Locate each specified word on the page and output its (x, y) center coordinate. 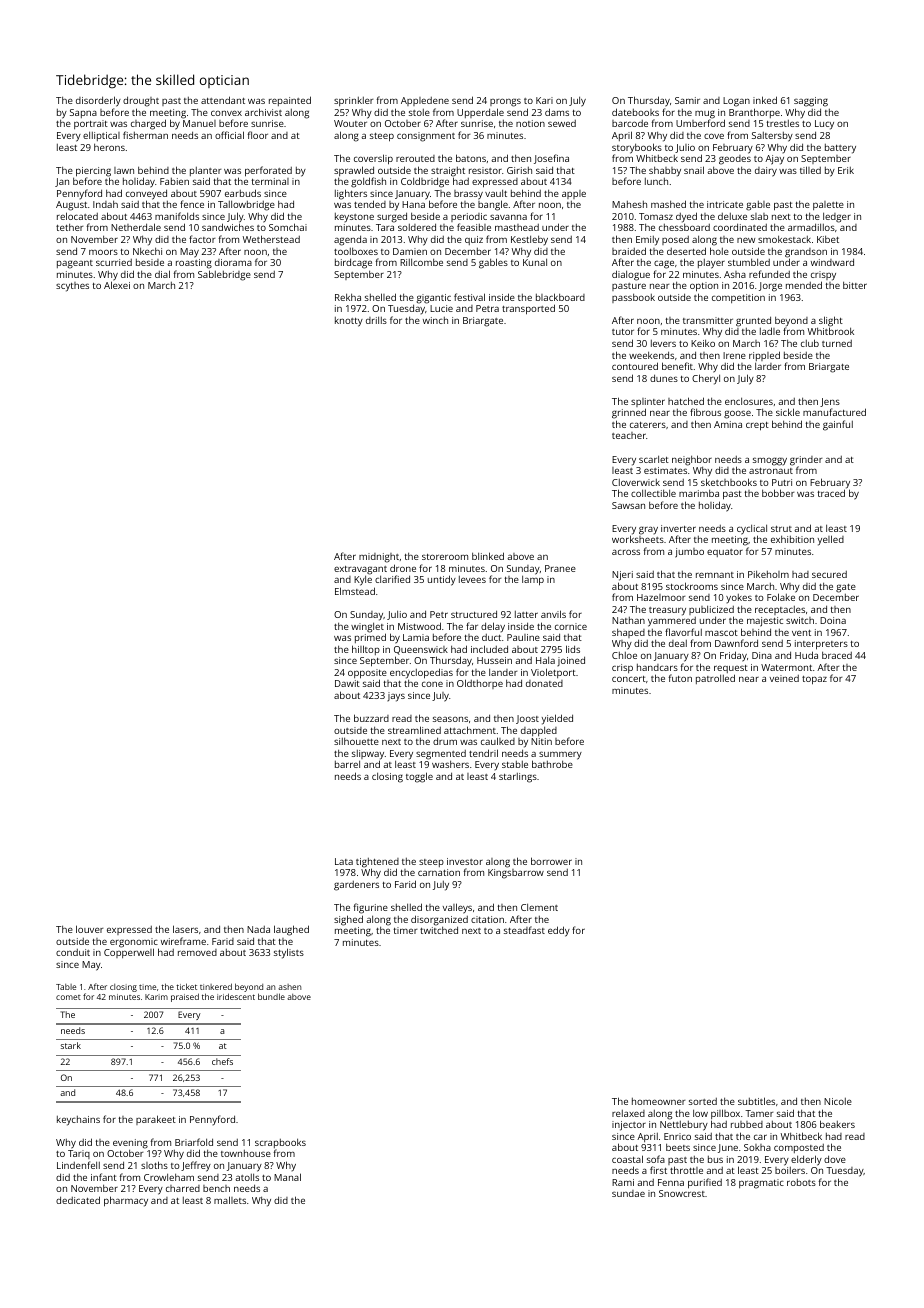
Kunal (535, 262)
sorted (703, 1101)
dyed (686, 218)
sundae (628, 1193)
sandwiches (228, 227)
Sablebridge (224, 275)
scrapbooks (280, 1144)
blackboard (560, 297)
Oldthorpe (480, 684)
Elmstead (355, 591)
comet (68, 997)
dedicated (78, 1200)
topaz (814, 680)
